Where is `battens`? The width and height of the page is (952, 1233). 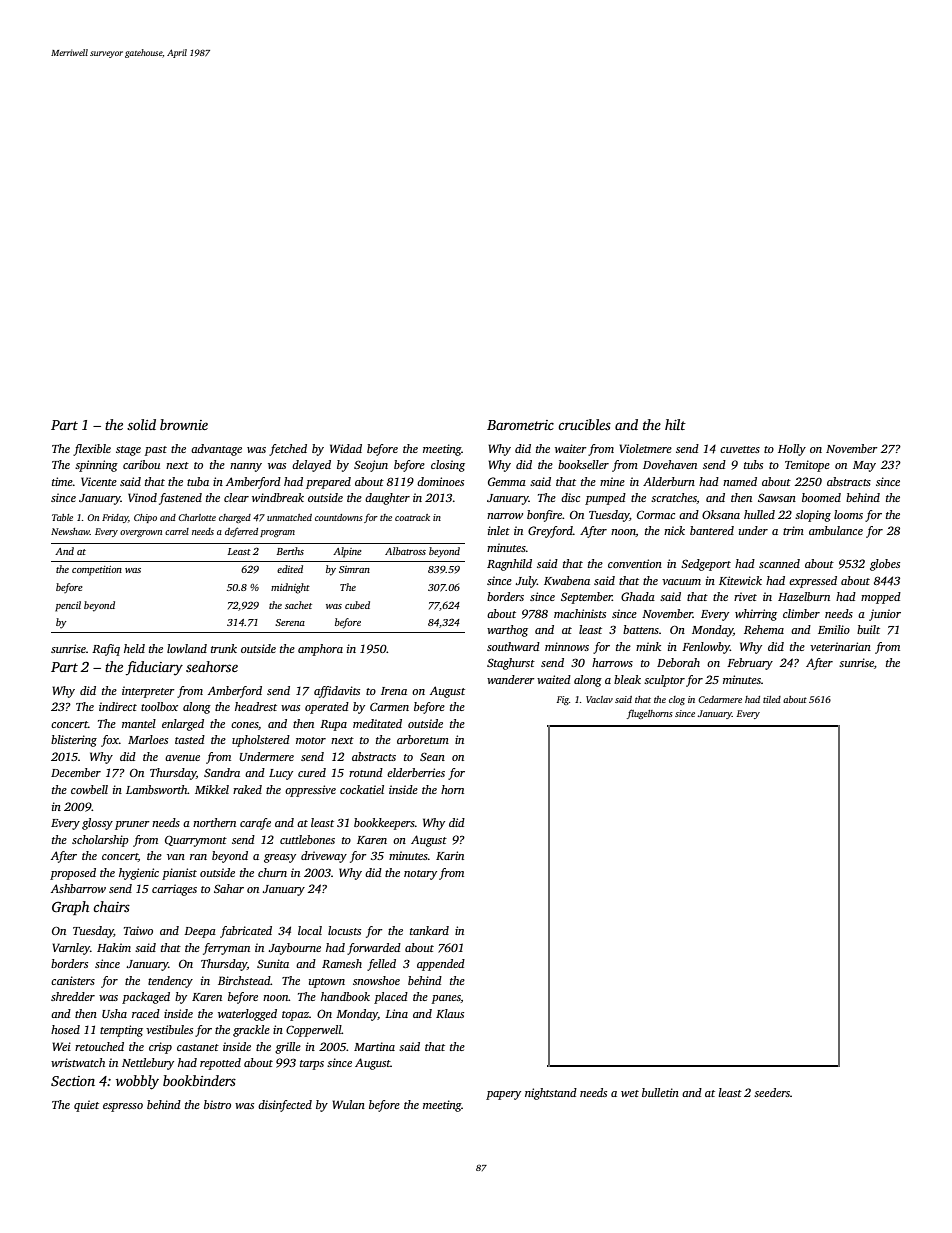
battens is located at coordinates (641, 629).
